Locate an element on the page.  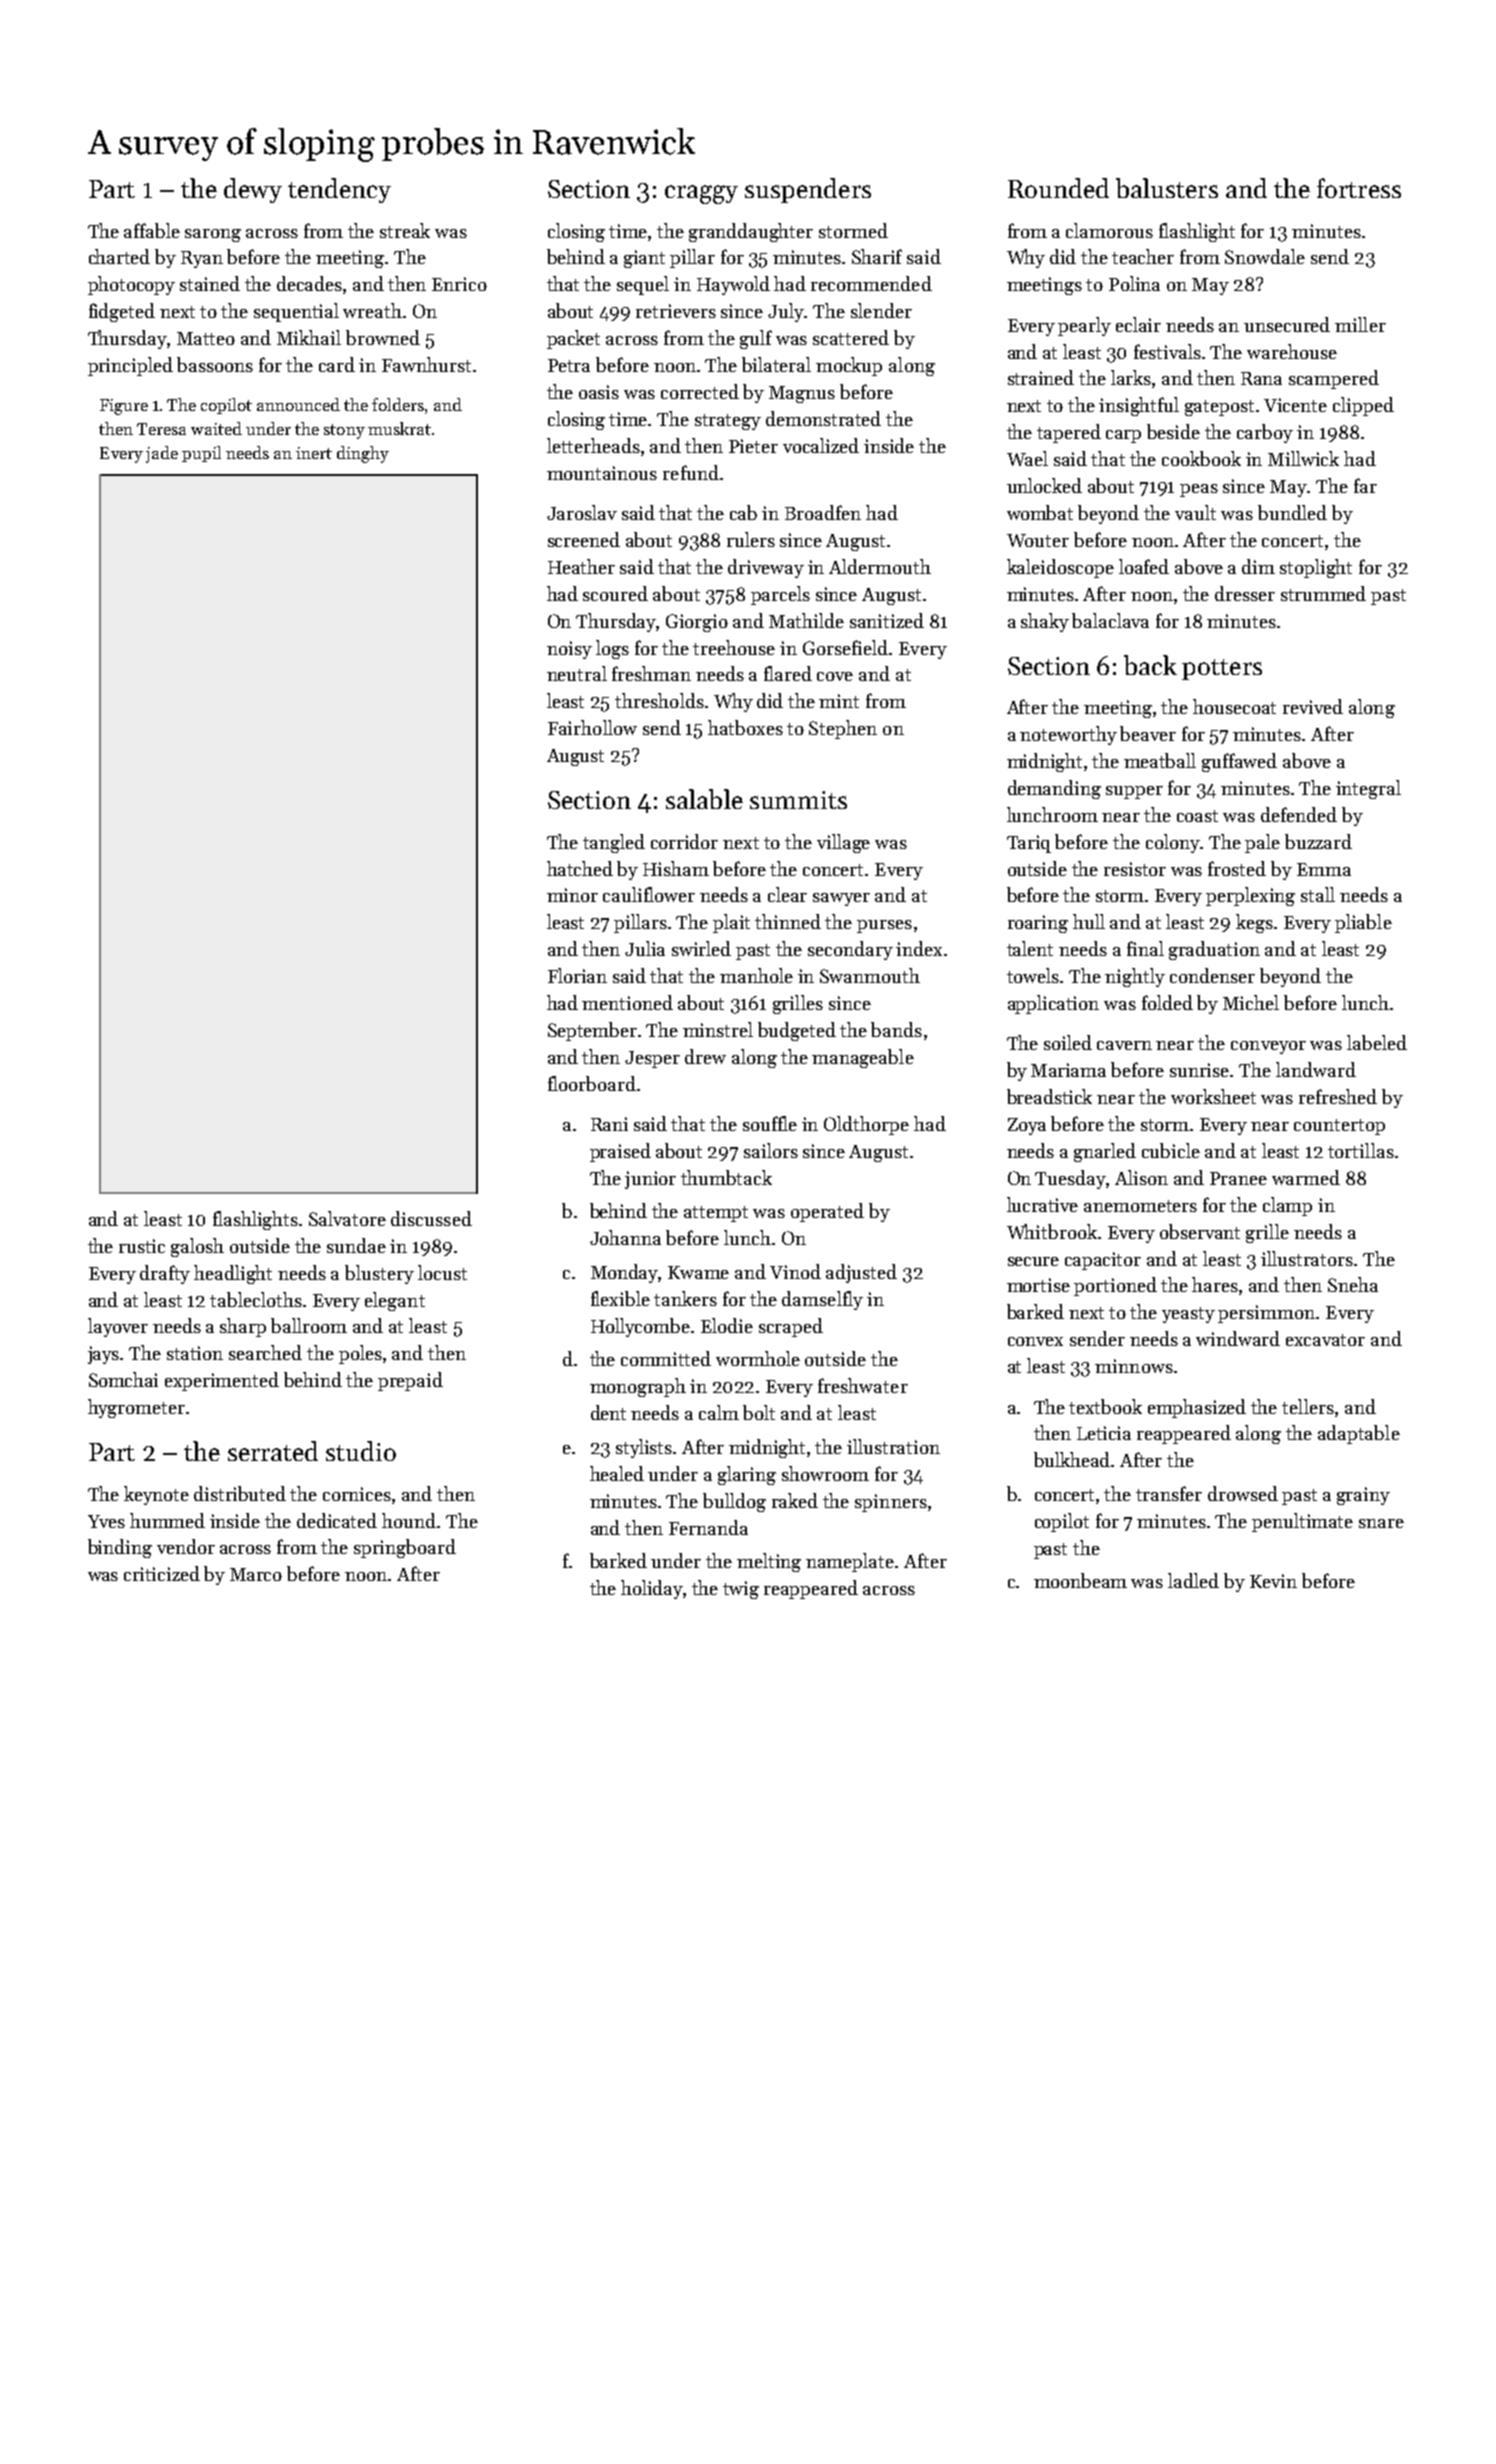
dewy is located at coordinates (253, 190).
